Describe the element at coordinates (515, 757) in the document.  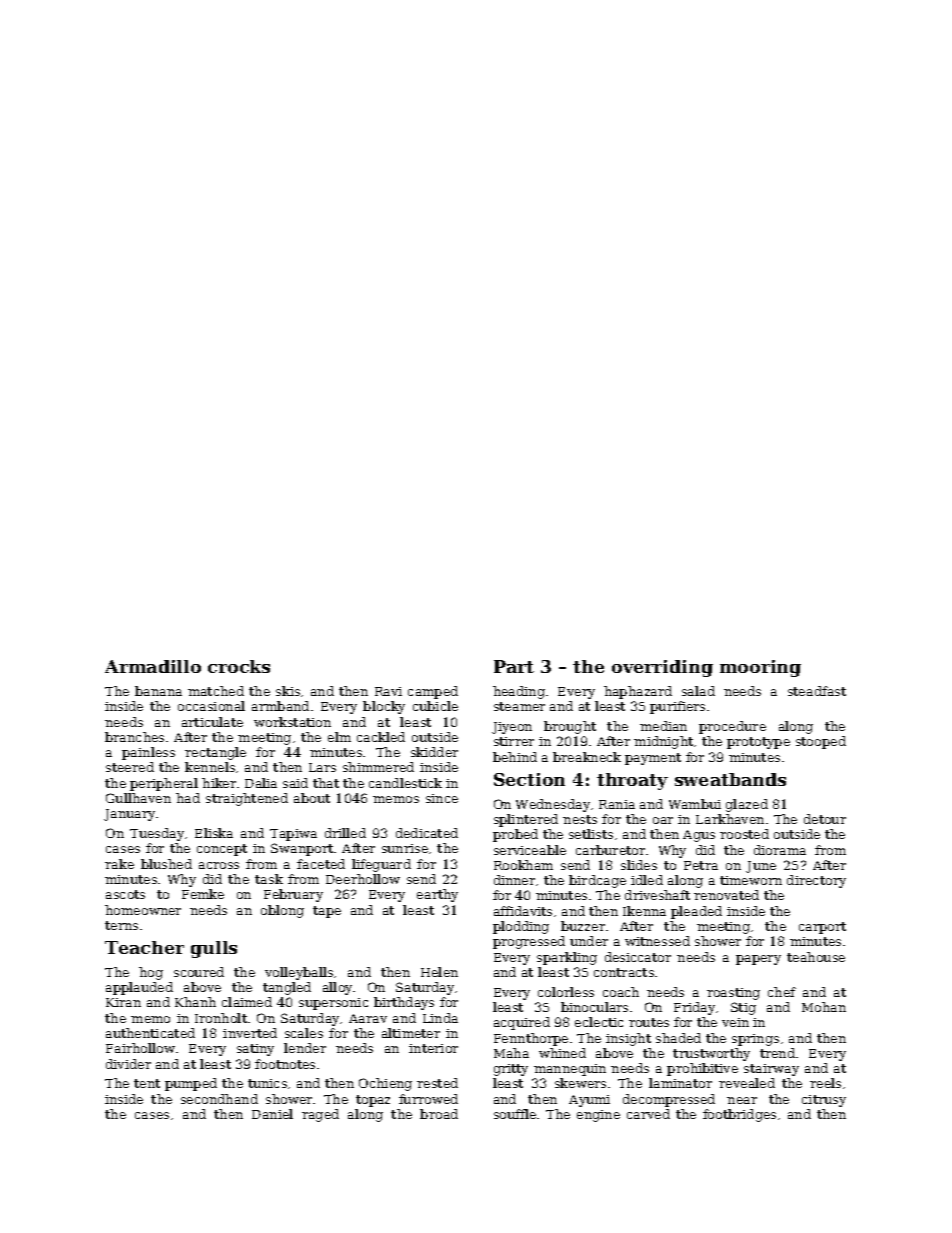
I see `behind` at that location.
